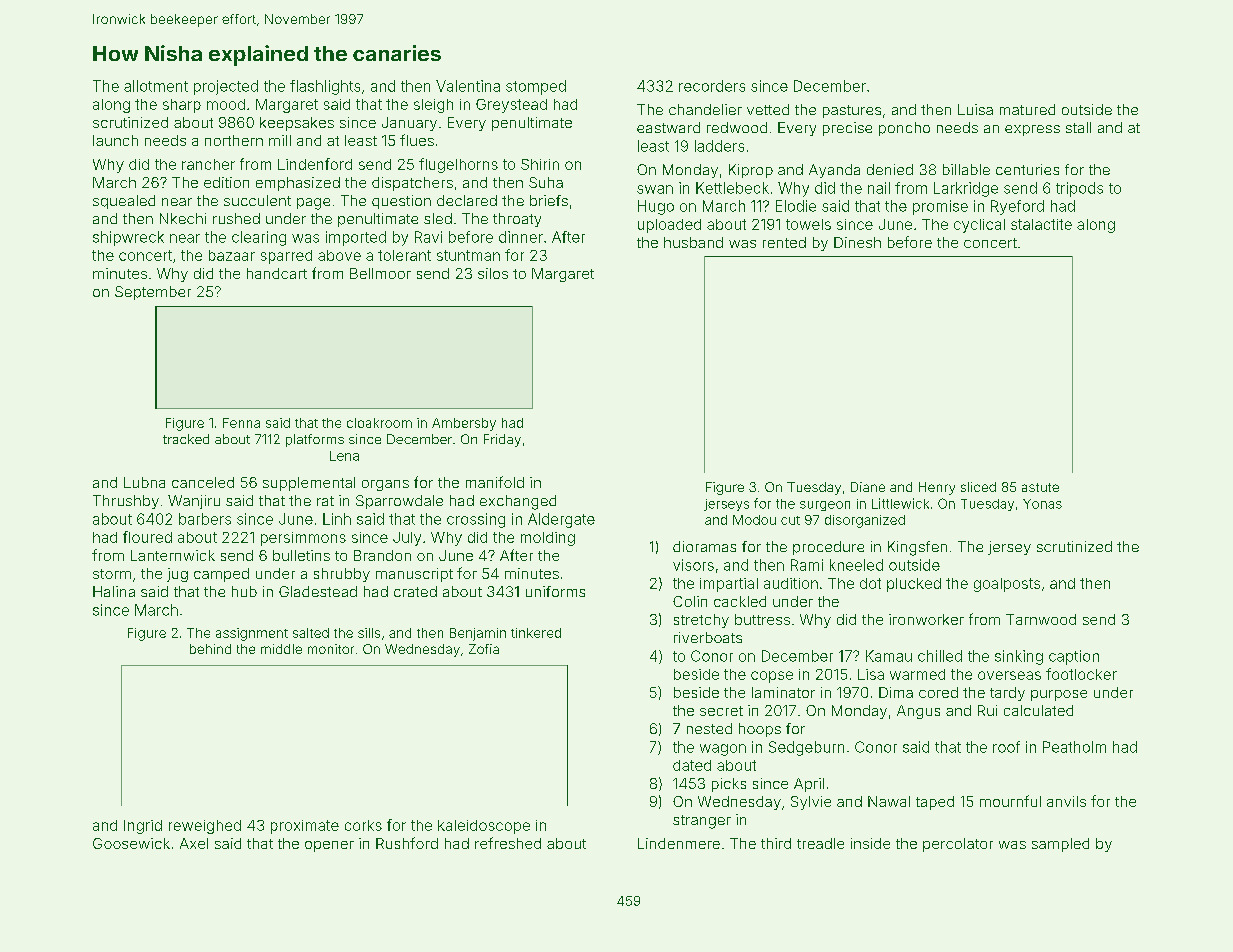  What do you see at coordinates (1007, 585) in the document?
I see `goalposts` at bounding box center [1007, 585].
